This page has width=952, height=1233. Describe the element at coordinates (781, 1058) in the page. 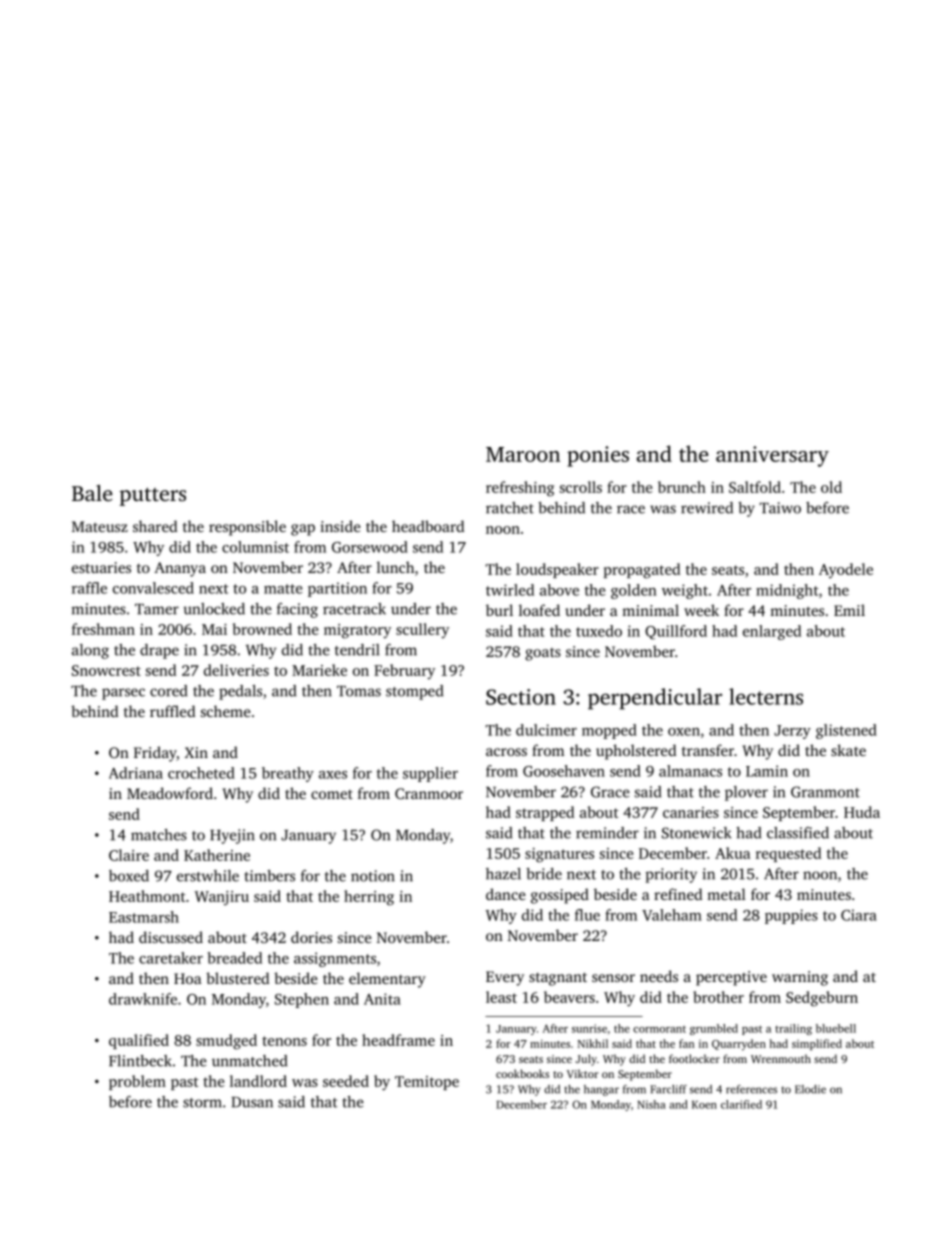

I see `Wrenmouth` at that location.
